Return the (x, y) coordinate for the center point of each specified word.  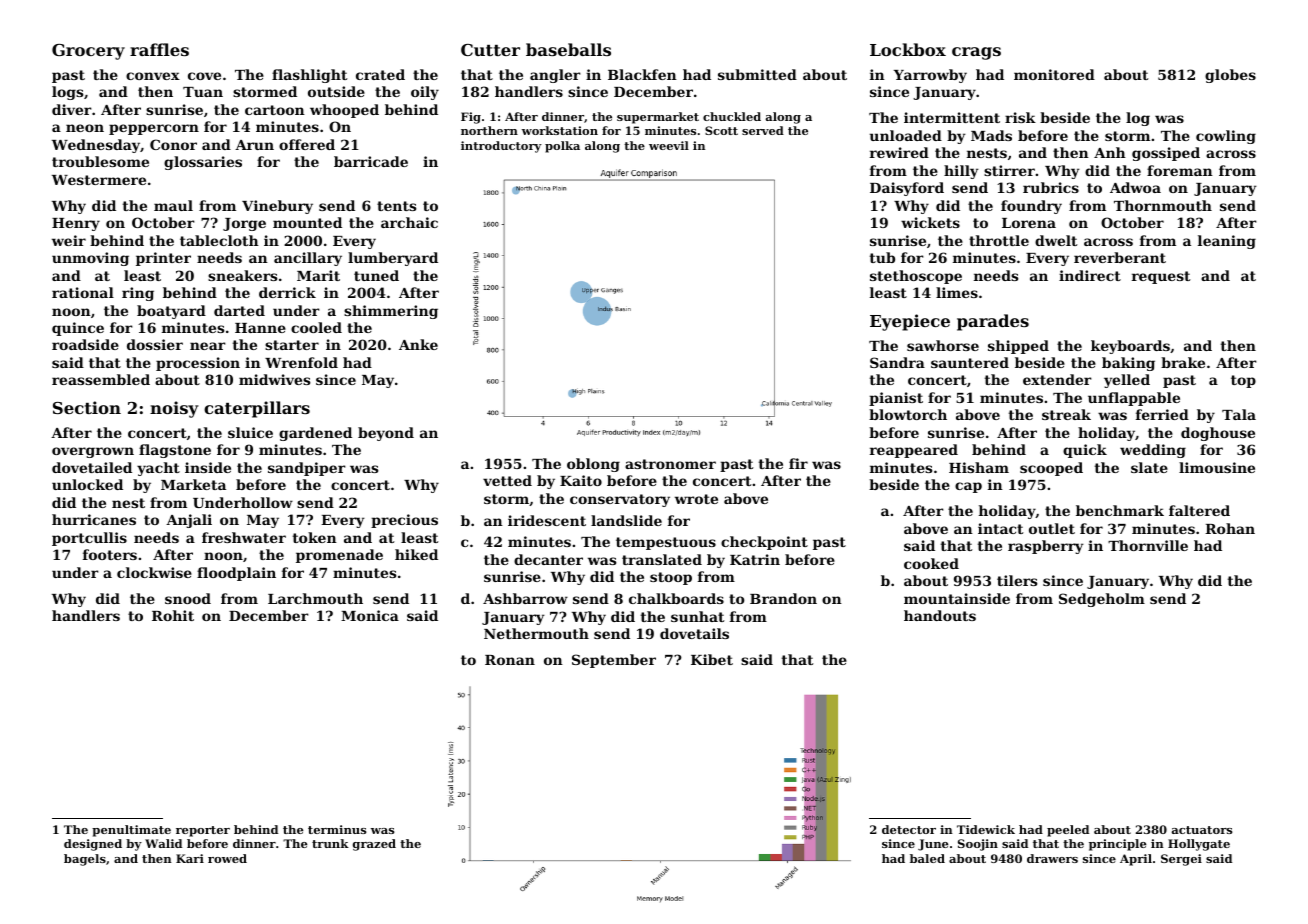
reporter (203, 831)
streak (1066, 414)
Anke (418, 344)
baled (927, 858)
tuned (376, 275)
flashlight (309, 76)
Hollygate (1199, 845)
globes (1230, 76)
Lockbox (908, 49)
